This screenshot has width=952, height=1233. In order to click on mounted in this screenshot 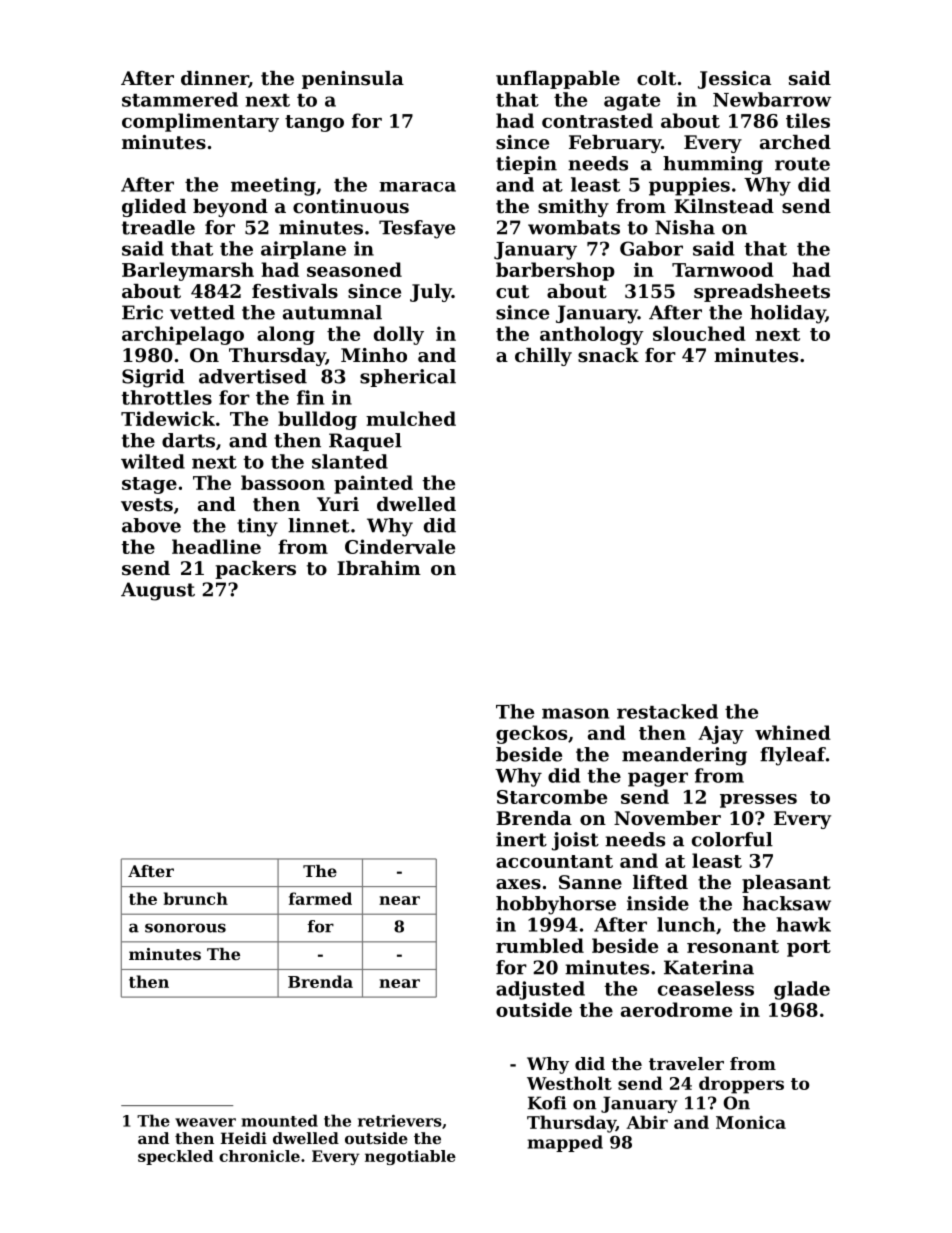, I will do `click(279, 1120)`.
